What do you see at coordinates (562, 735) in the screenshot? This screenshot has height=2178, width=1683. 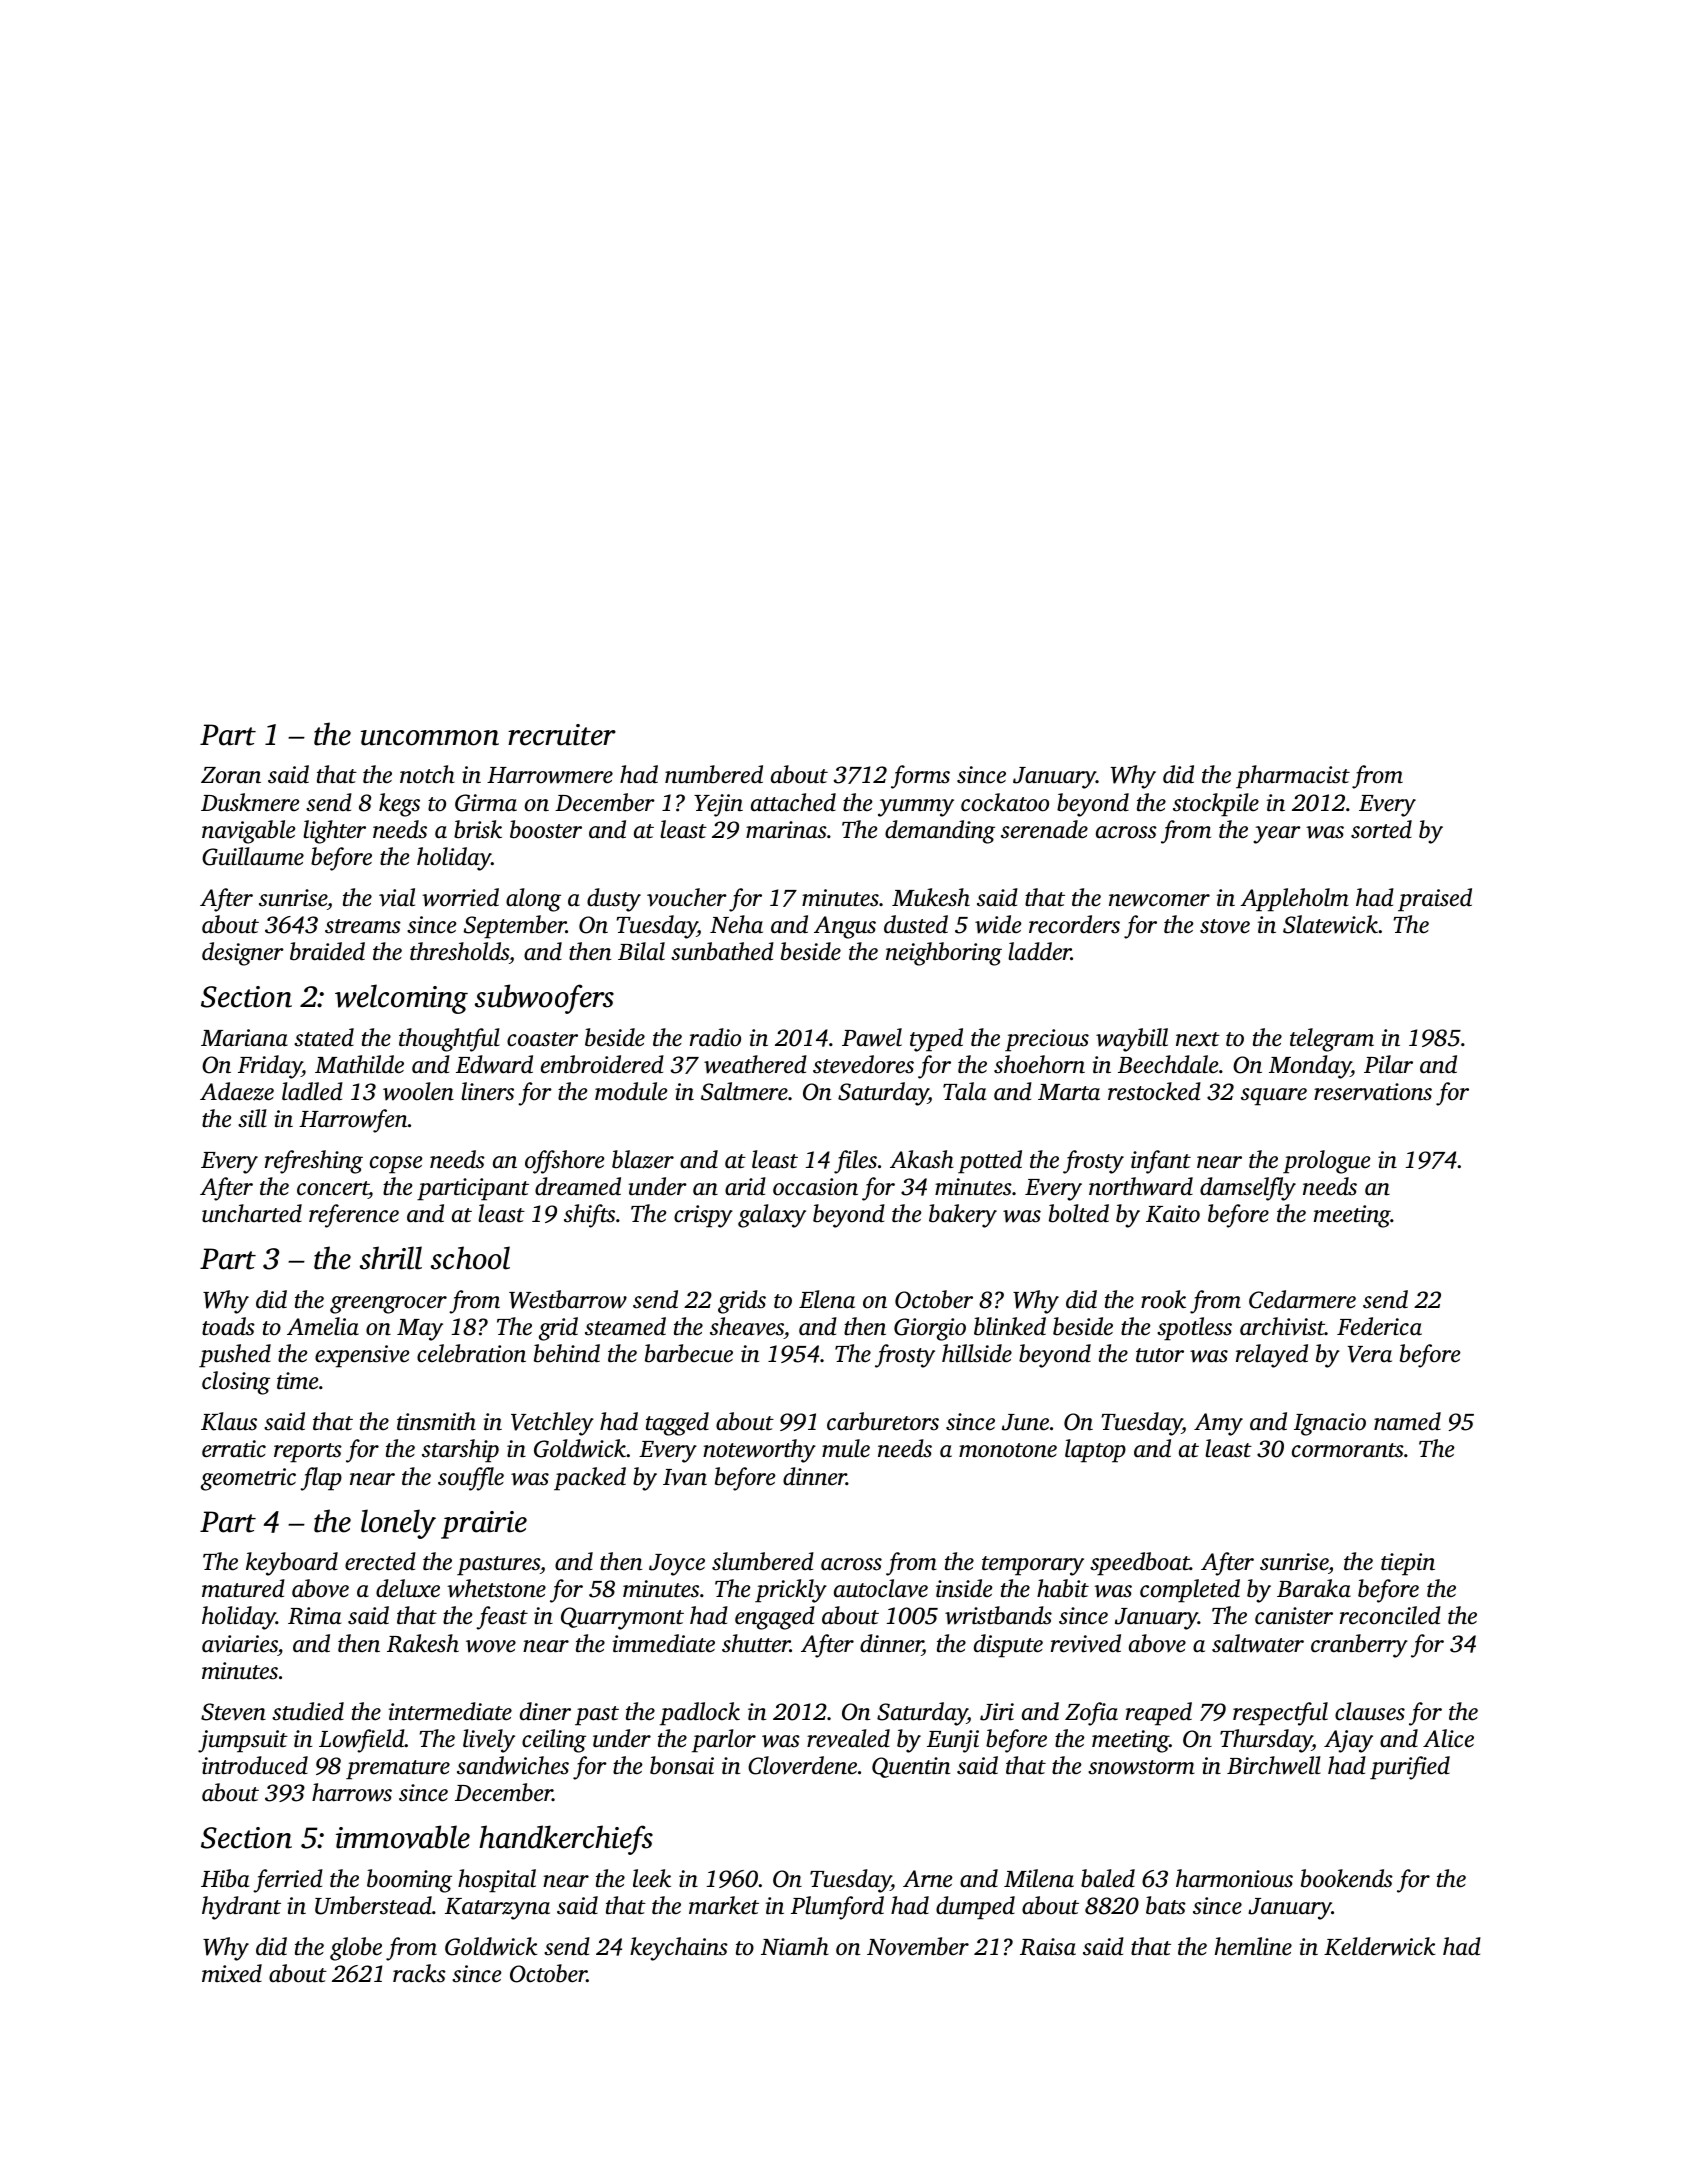 I see `recruiter` at bounding box center [562, 735].
